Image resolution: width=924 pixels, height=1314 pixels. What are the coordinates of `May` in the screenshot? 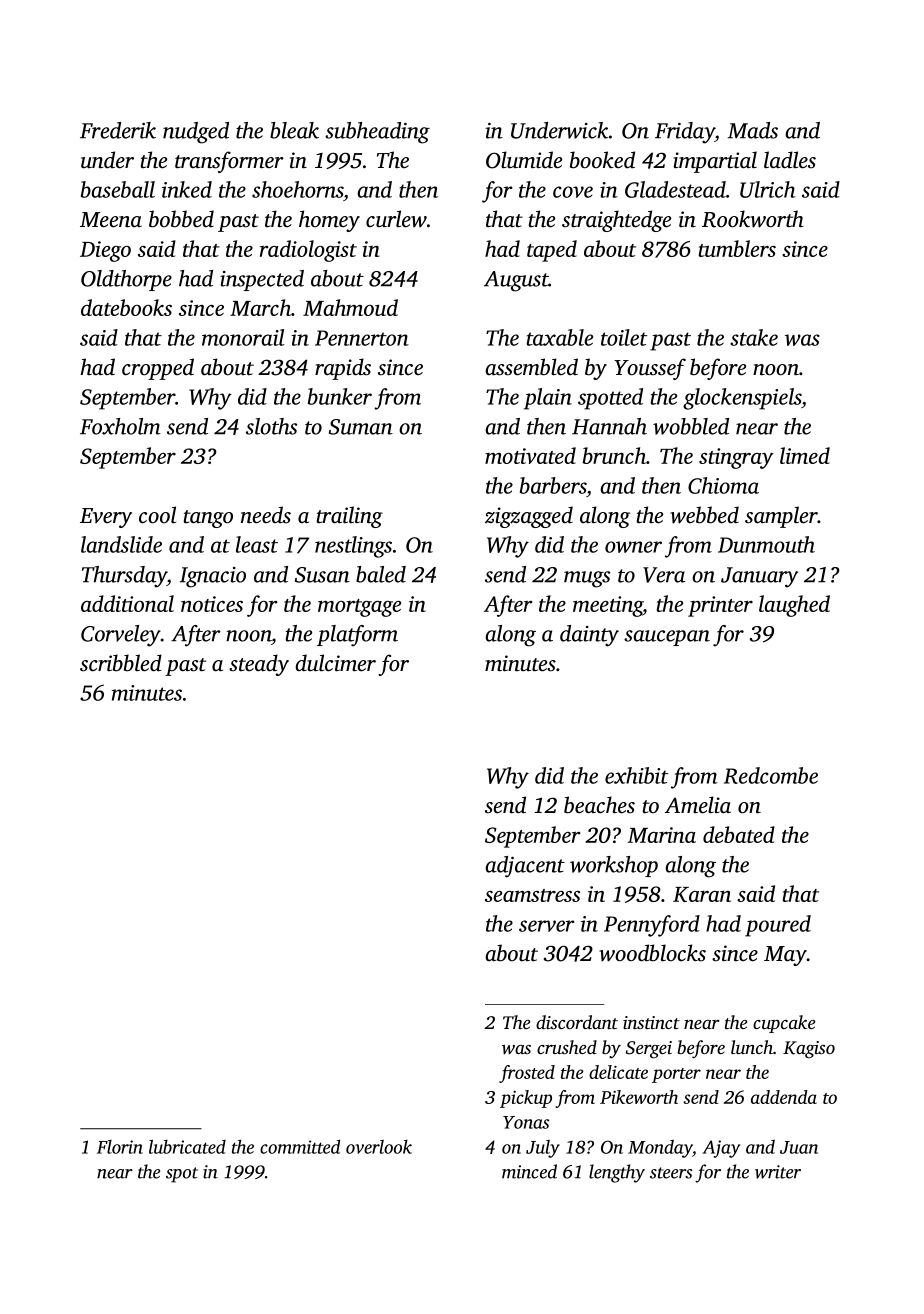 It's located at (785, 956).
